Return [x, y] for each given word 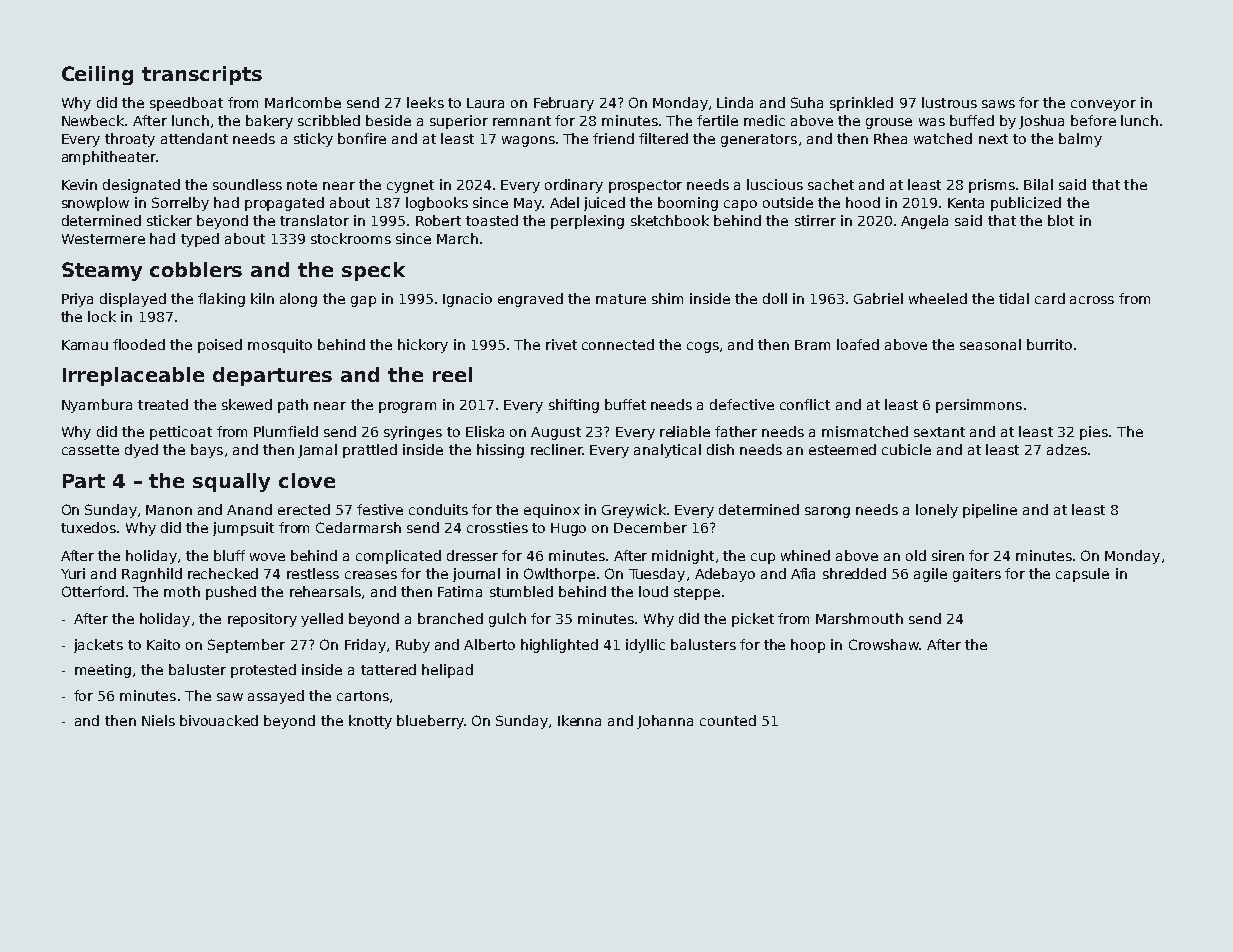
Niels [158, 720]
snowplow [95, 204]
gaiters [977, 575]
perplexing [587, 222]
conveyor [1103, 105]
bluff [229, 555]
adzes [1067, 449]
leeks [425, 102]
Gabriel [878, 298]
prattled [370, 451]
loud [653, 591]
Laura [485, 103]
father [736, 431]
